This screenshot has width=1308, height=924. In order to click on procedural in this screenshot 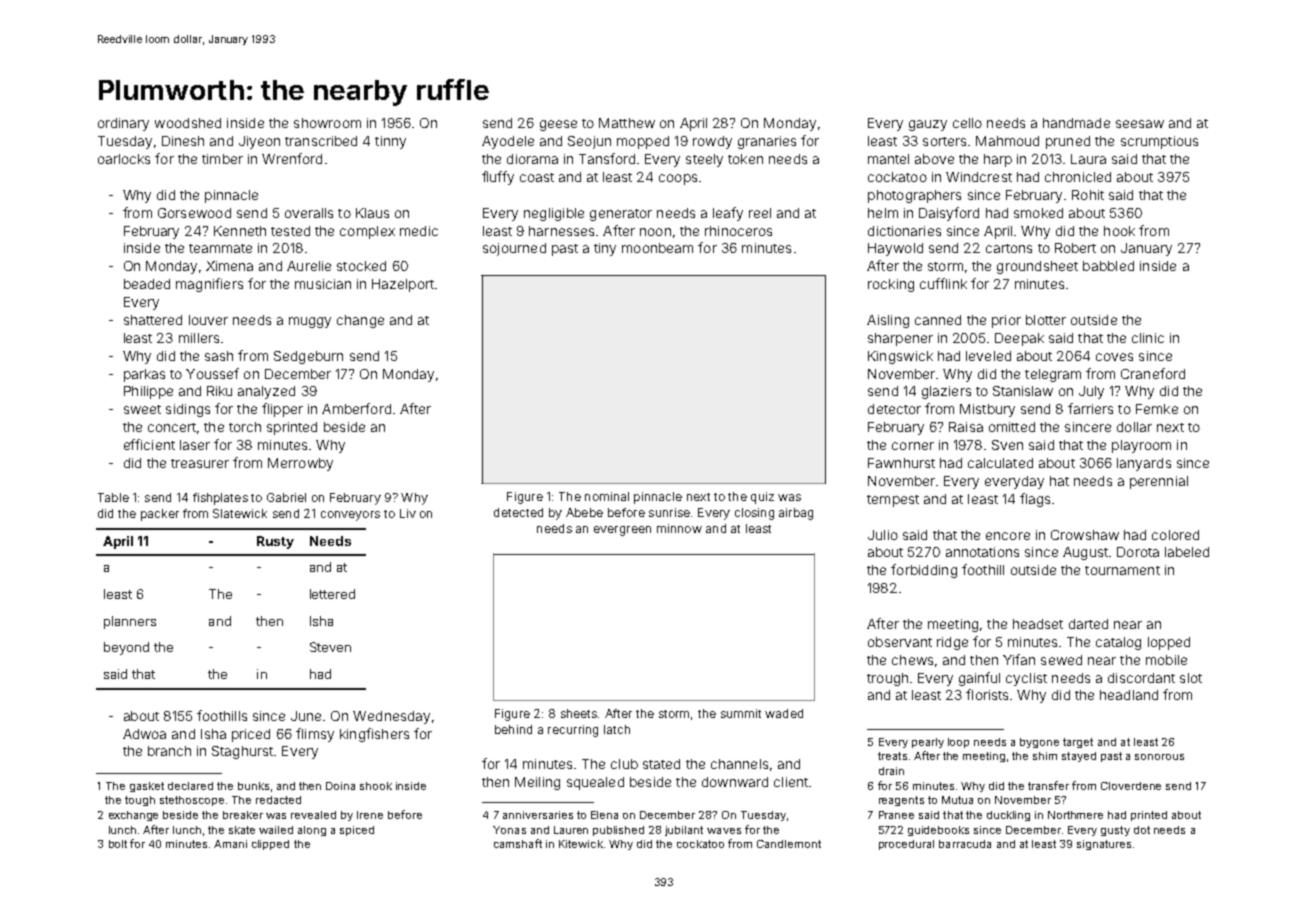, I will do `click(906, 845)`.
